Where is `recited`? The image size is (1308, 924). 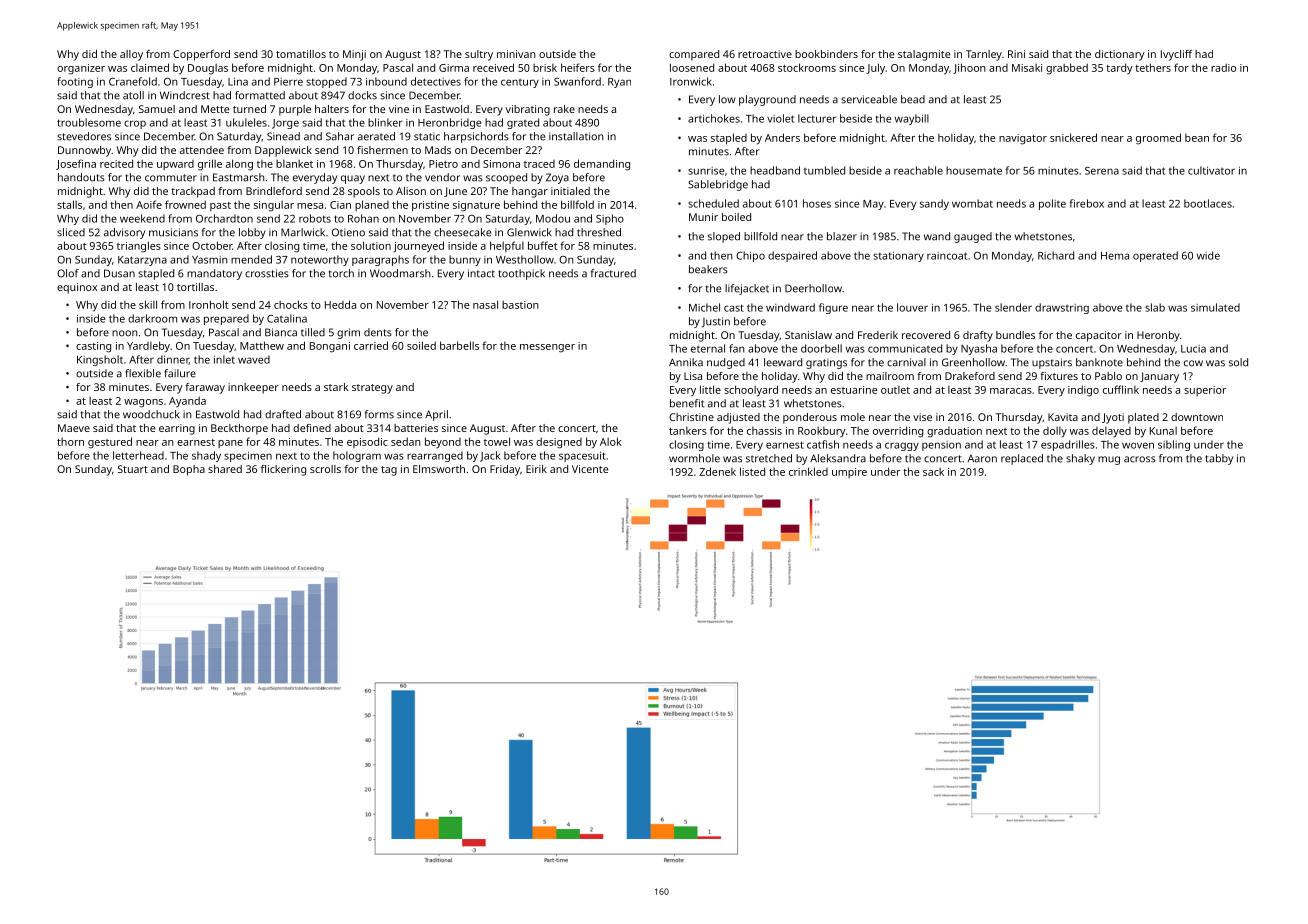 recited is located at coordinates (116, 163).
